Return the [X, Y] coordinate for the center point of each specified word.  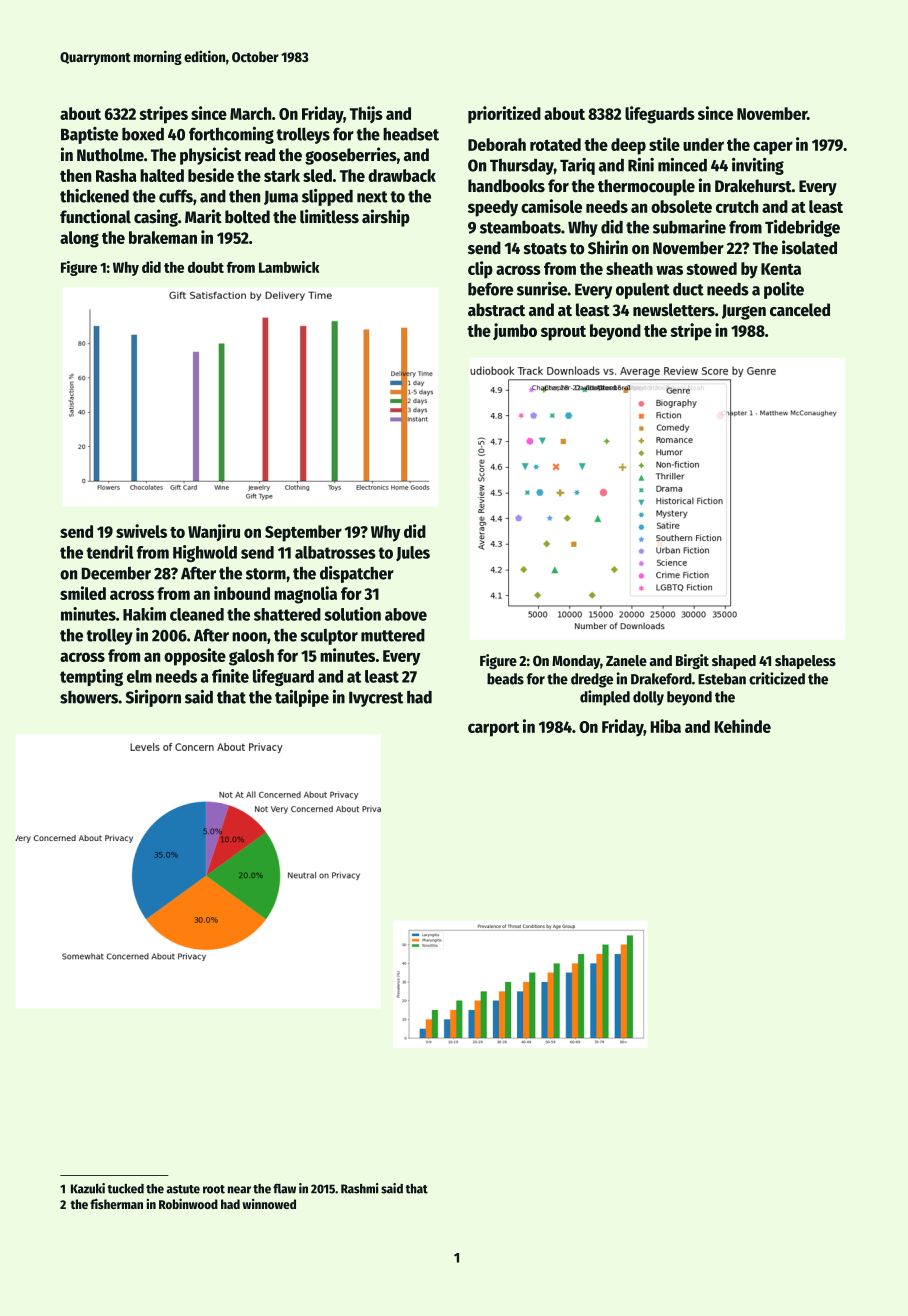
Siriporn [153, 698]
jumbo [515, 331]
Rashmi [360, 1188]
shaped [734, 662]
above [406, 614]
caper [773, 148]
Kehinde [742, 726]
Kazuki [88, 1188]
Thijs [366, 114]
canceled [800, 310]
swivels [141, 531]
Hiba [665, 726]
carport [493, 729]
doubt [206, 267]
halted [162, 175]
